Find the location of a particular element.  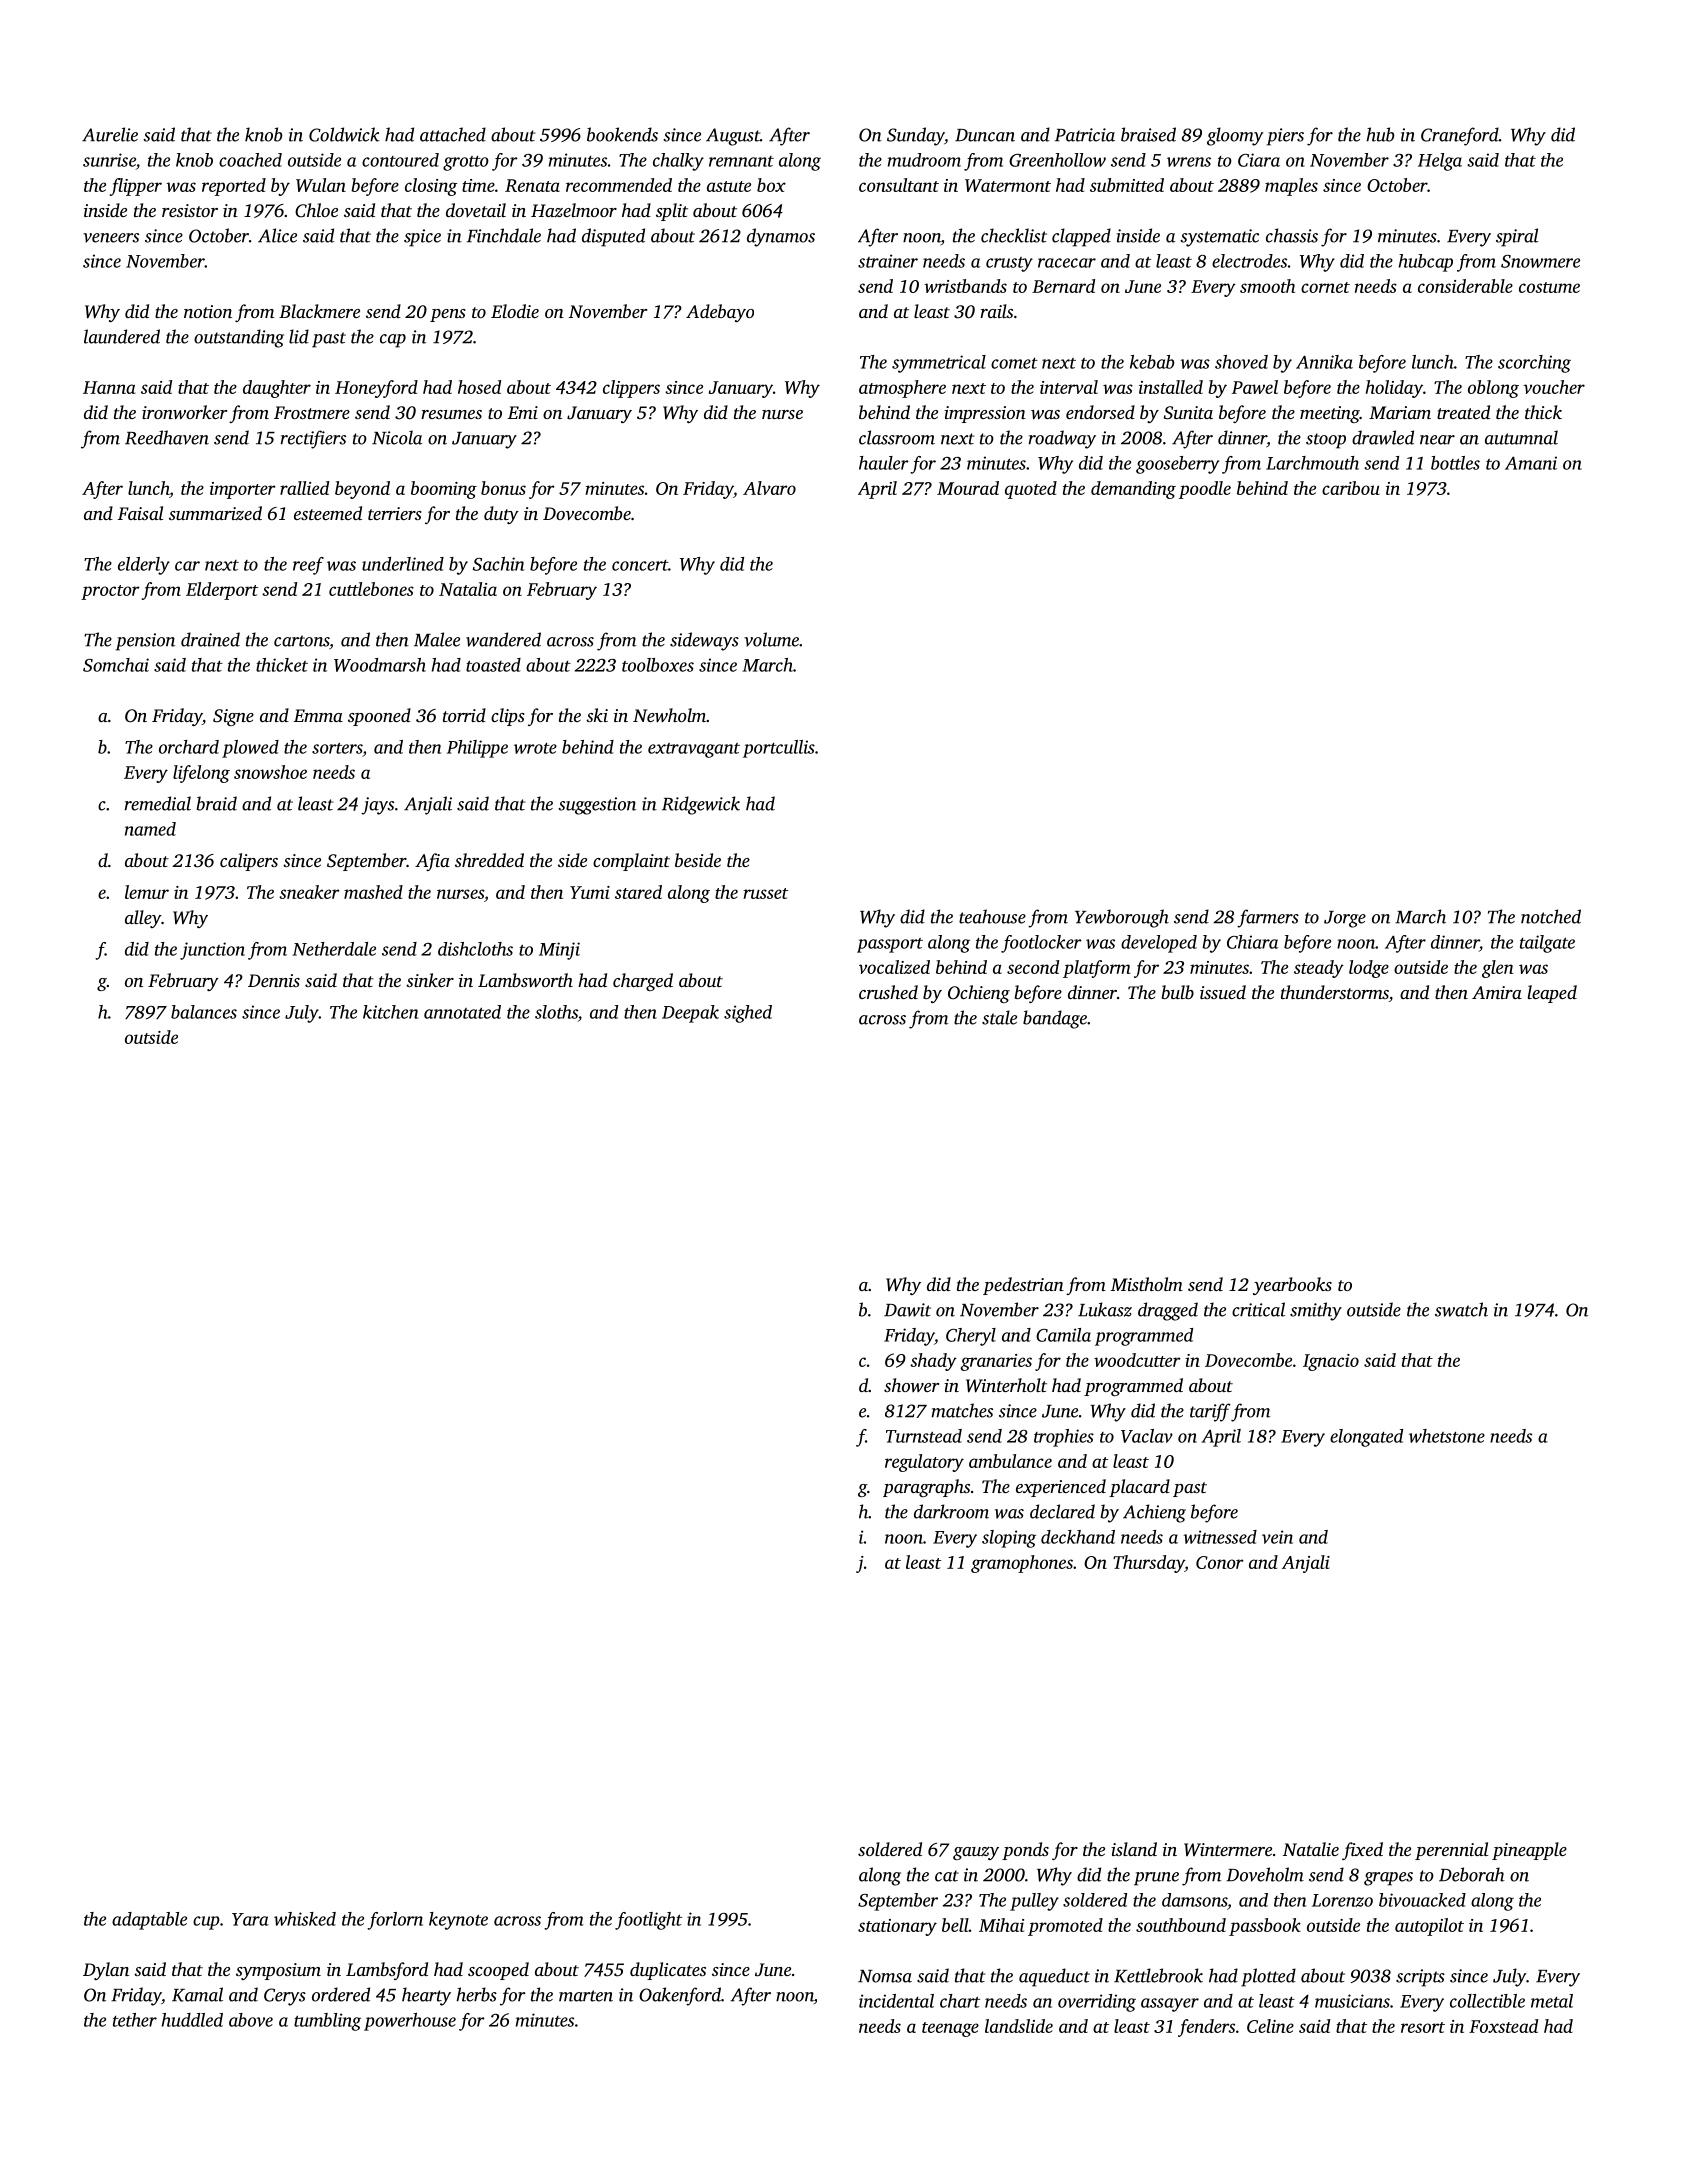

chart is located at coordinates (960, 2001).
